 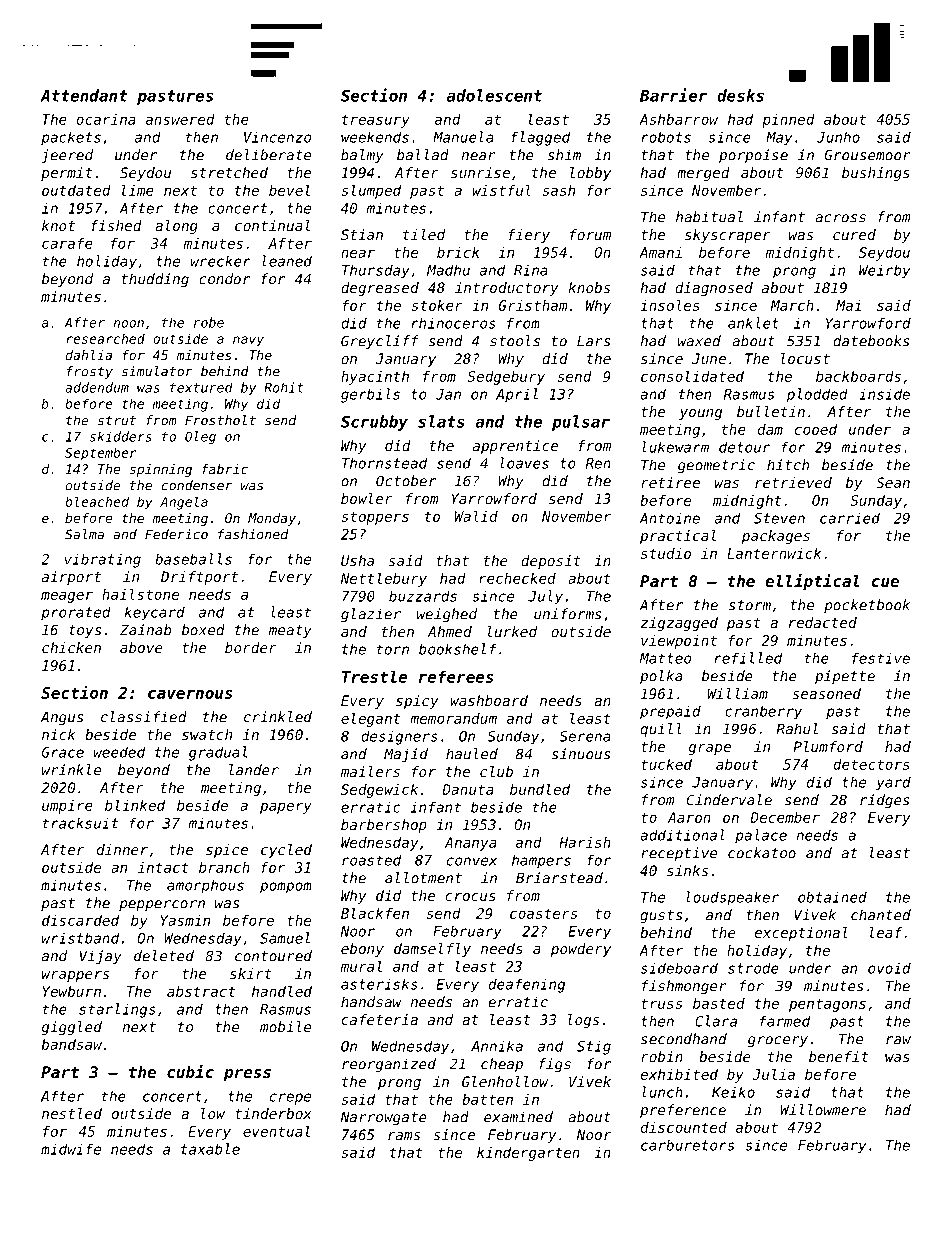 What do you see at coordinates (67, 243) in the image?
I see `carafe` at bounding box center [67, 243].
